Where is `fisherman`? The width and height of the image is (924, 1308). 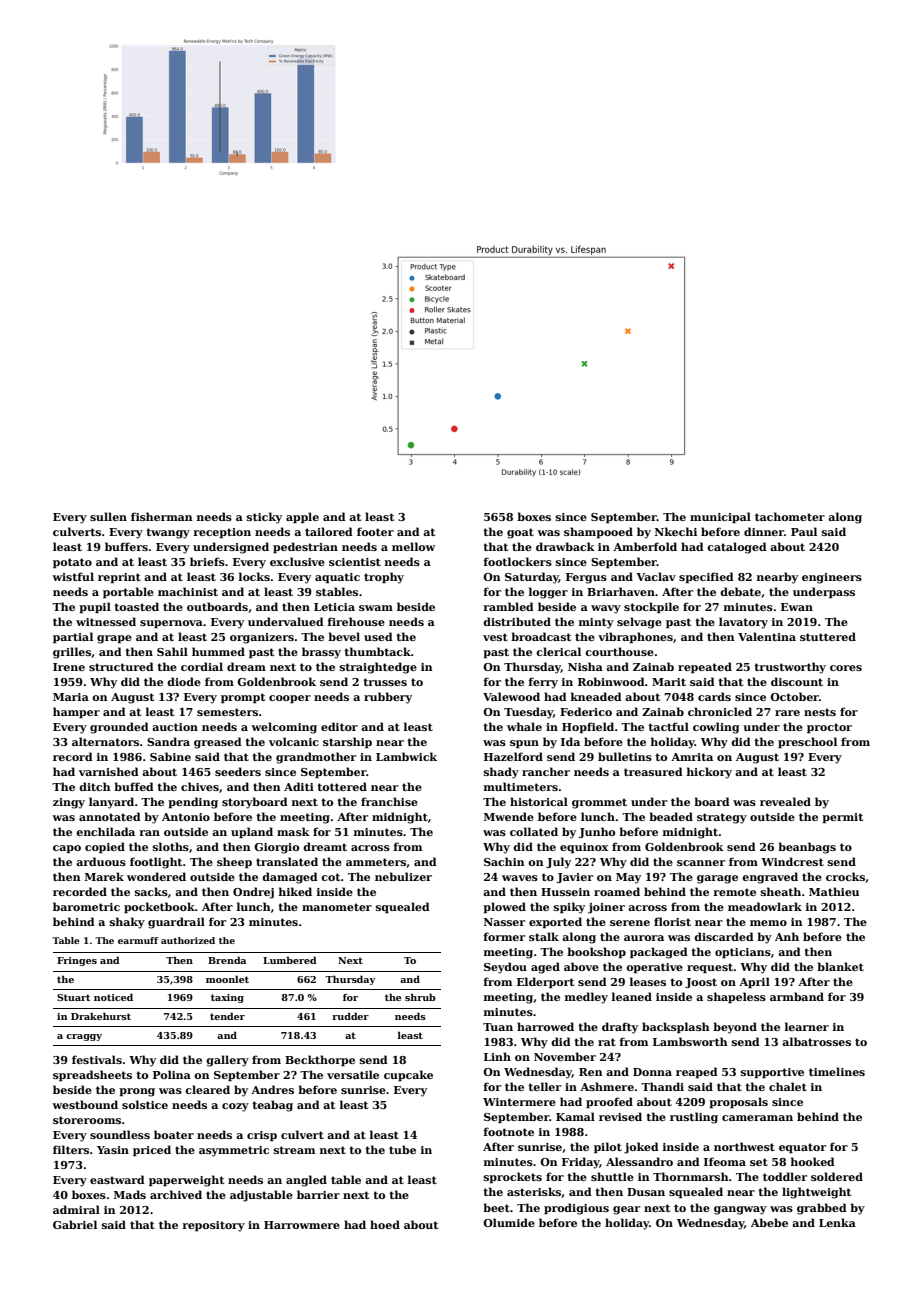 fisherman is located at coordinates (162, 516).
